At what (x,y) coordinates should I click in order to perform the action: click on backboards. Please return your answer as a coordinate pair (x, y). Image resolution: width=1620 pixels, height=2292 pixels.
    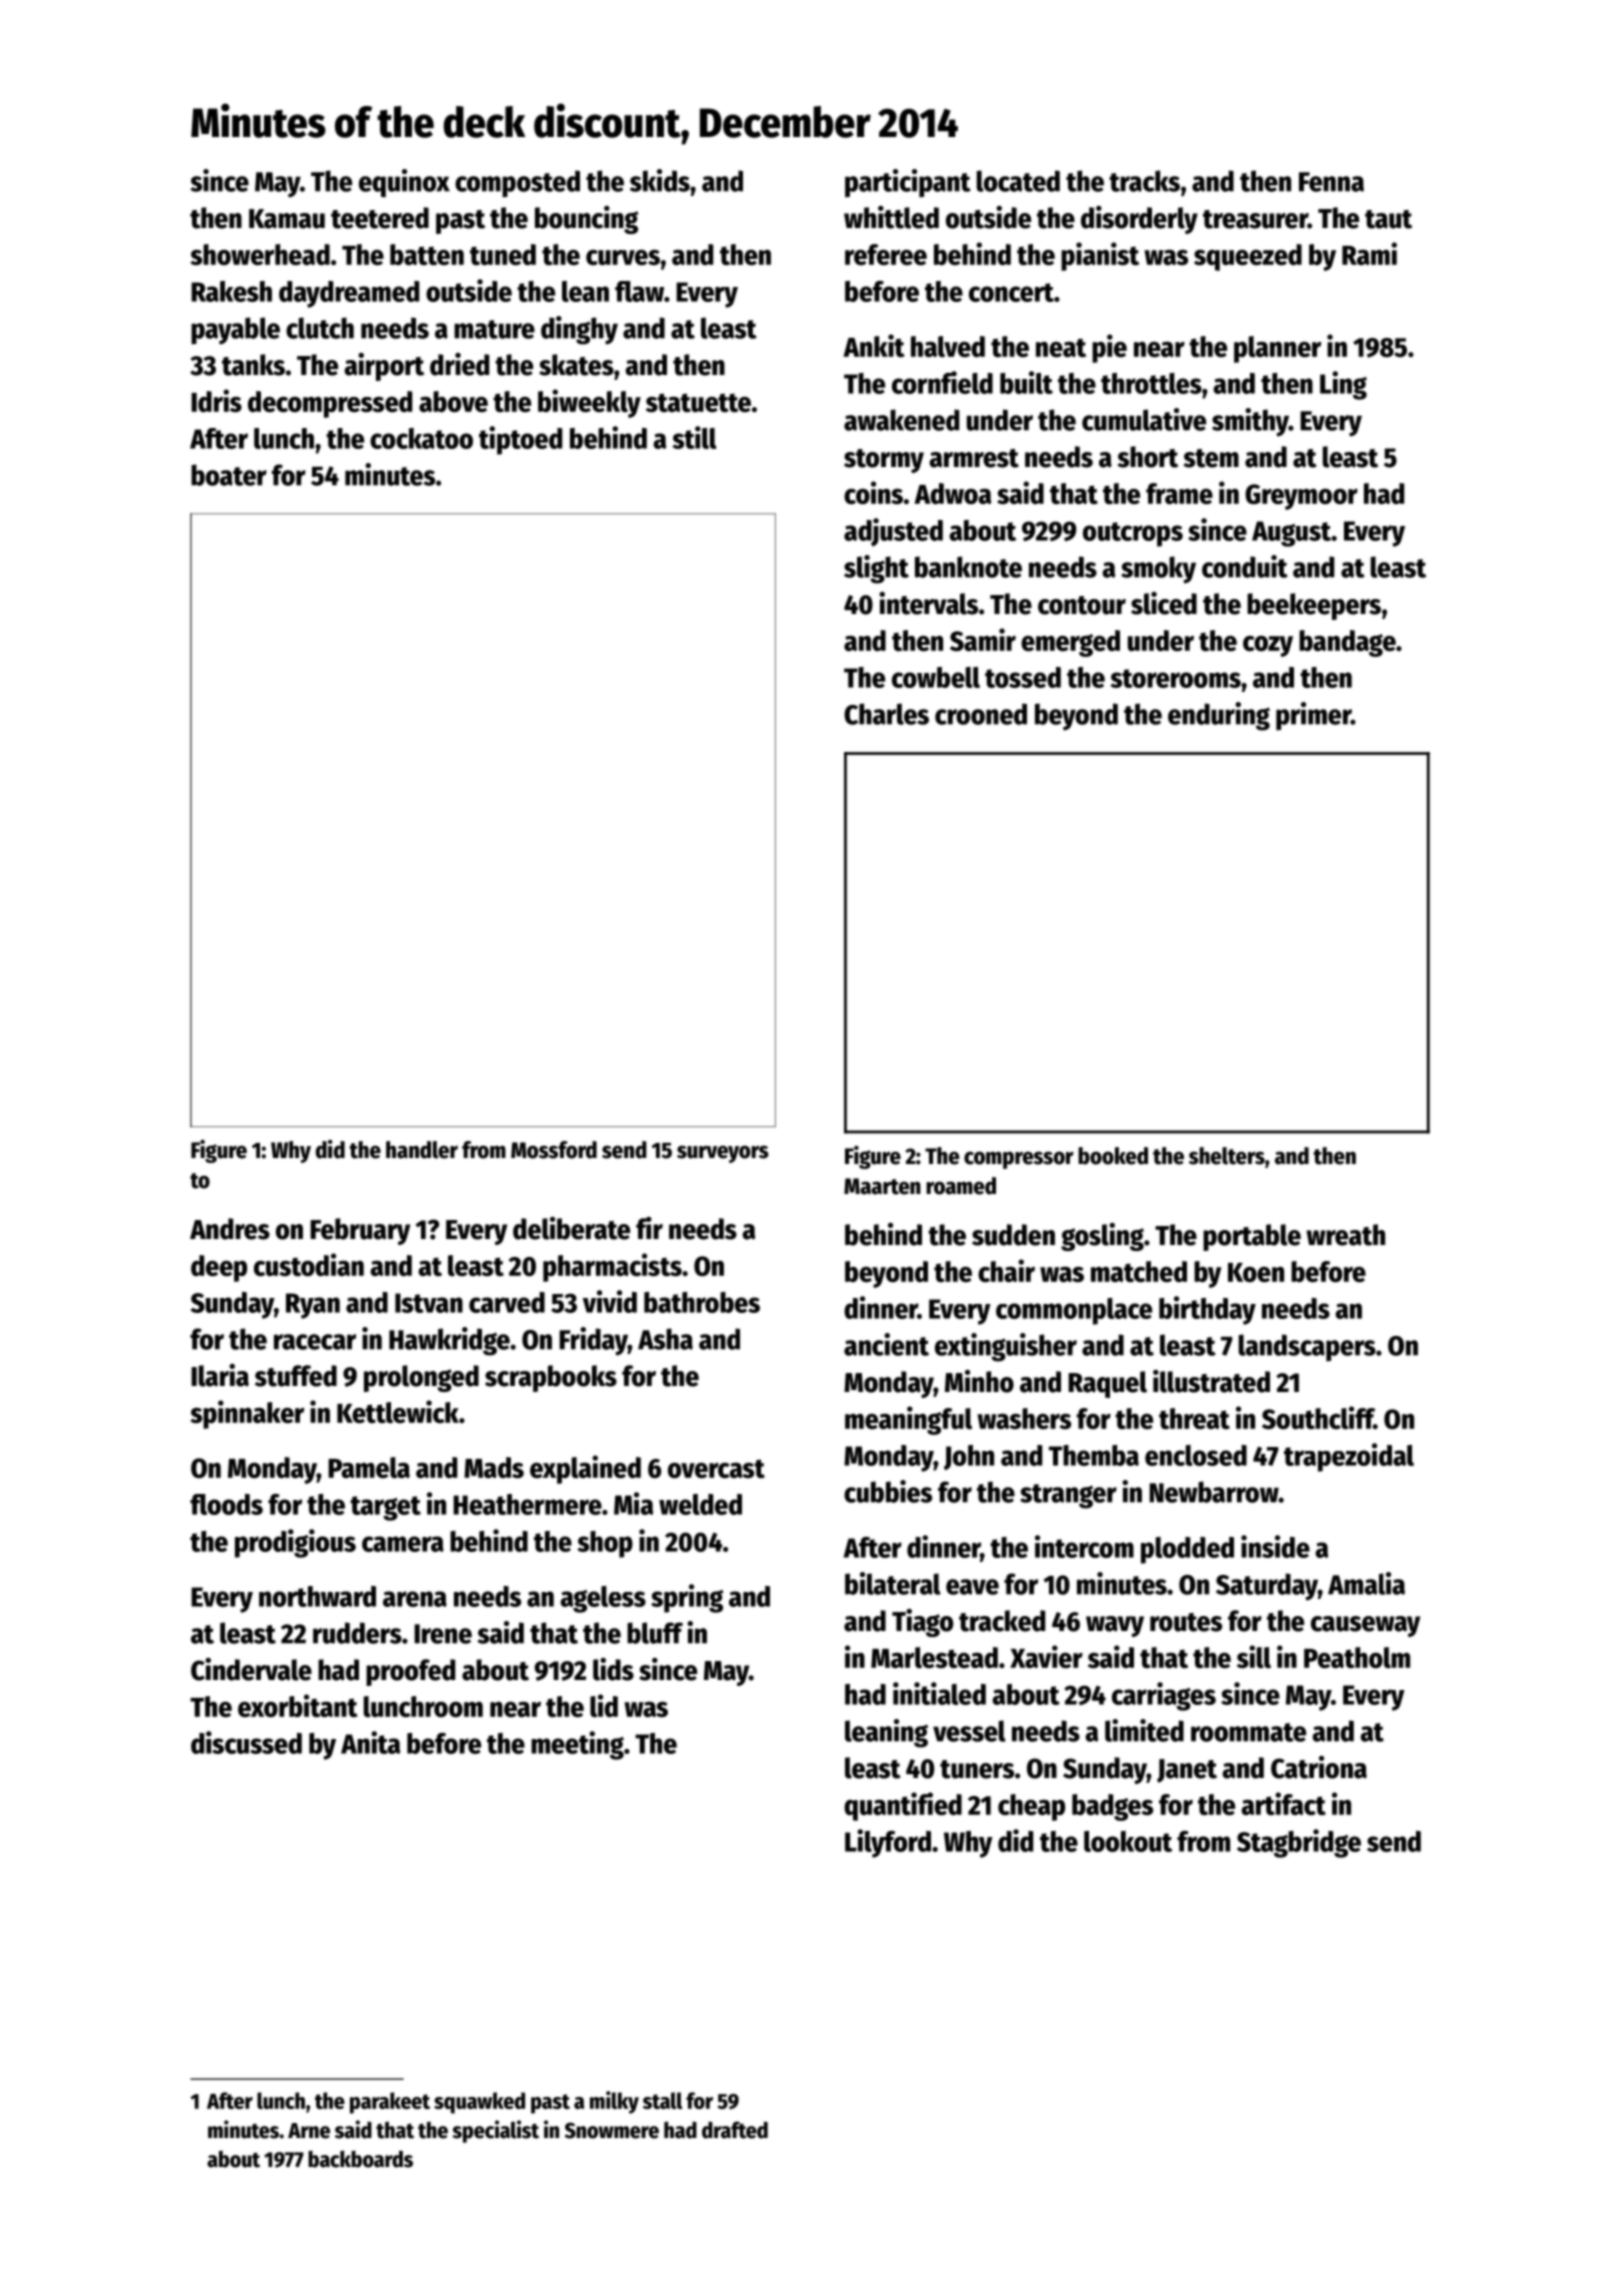
    Looking at the image, I should click on (360, 2159).
